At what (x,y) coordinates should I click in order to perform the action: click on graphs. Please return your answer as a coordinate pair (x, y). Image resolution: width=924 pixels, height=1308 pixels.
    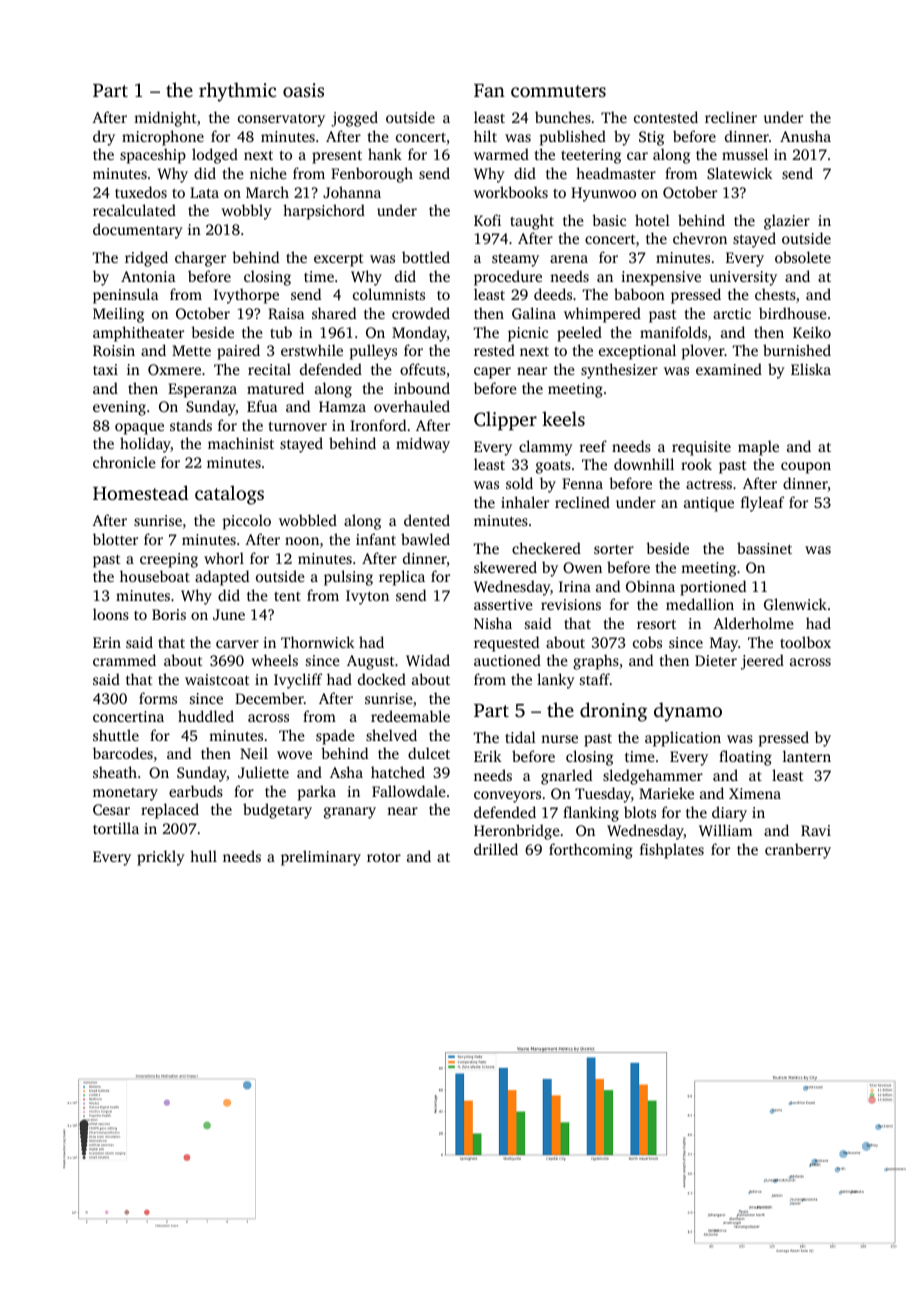
    Looking at the image, I should click on (596, 662).
